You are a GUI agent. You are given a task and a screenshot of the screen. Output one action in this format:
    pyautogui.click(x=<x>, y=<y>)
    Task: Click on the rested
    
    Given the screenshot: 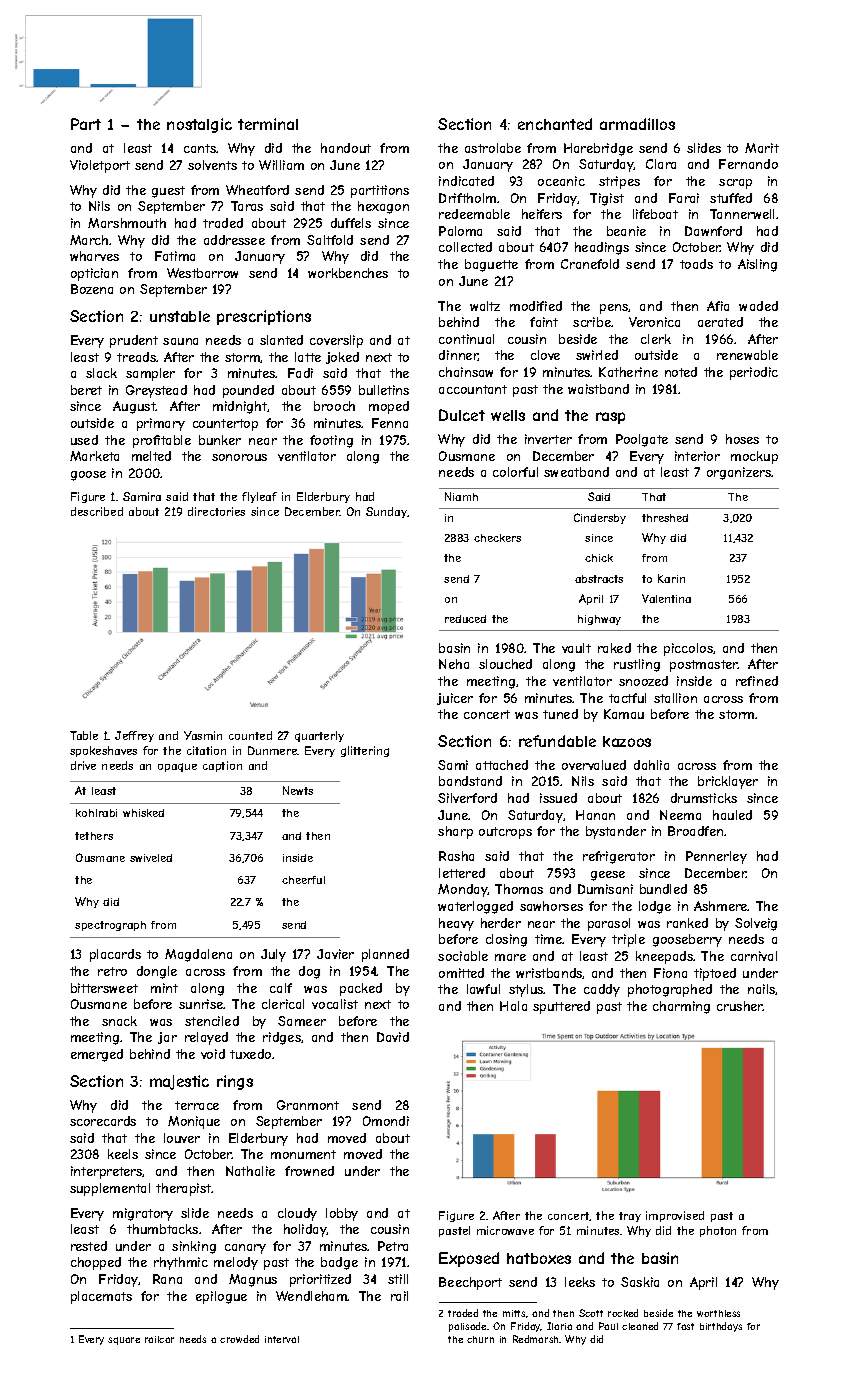 What is the action you would take?
    pyautogui.click(x=89, y=1246)
